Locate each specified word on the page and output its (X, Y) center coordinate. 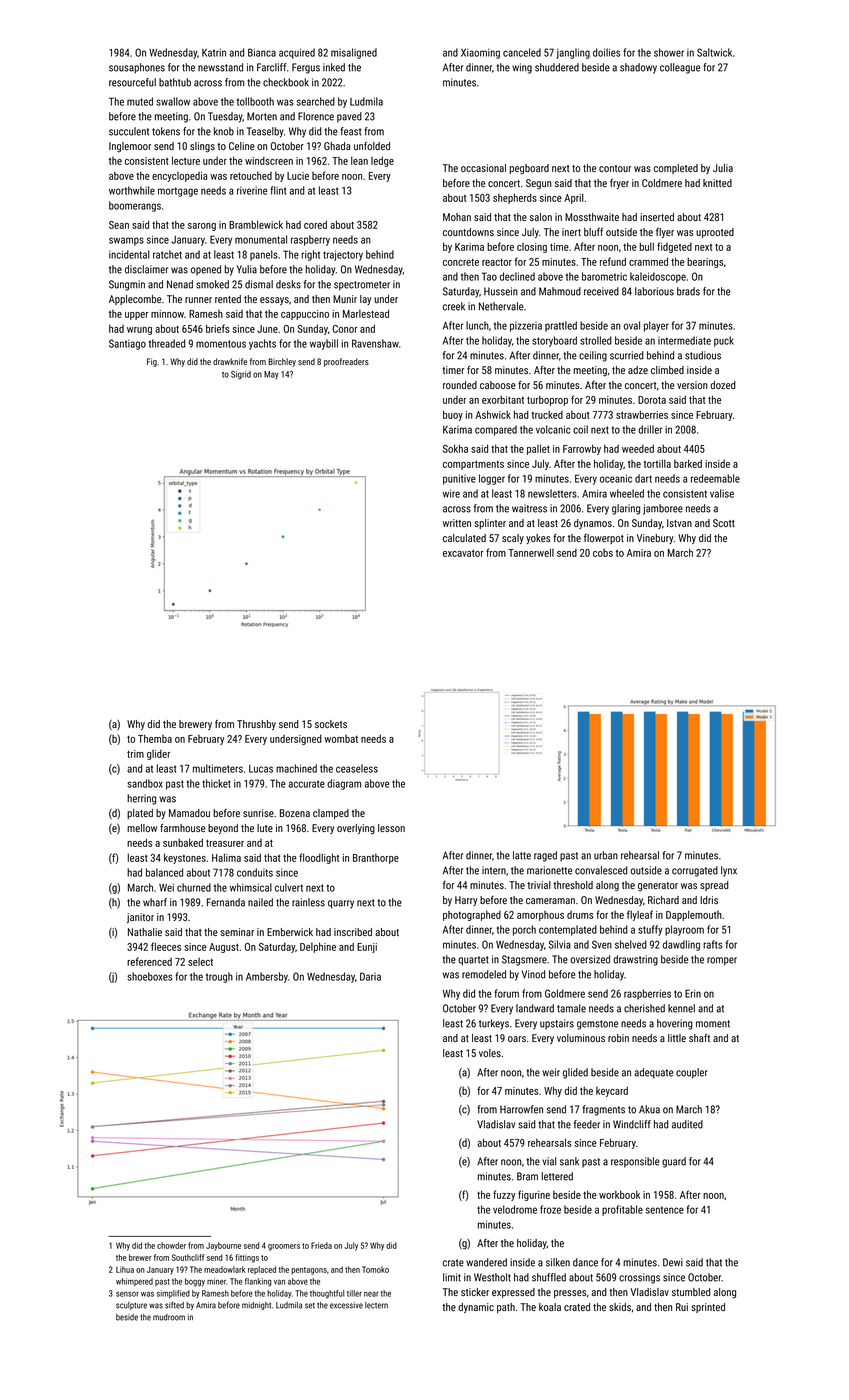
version (692, 385)
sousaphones (137, 68)
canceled (522, 52)
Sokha (455, 448)
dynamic (476, 1308)
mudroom (169, 1317)
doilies (606, 52)
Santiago (127, 344)
